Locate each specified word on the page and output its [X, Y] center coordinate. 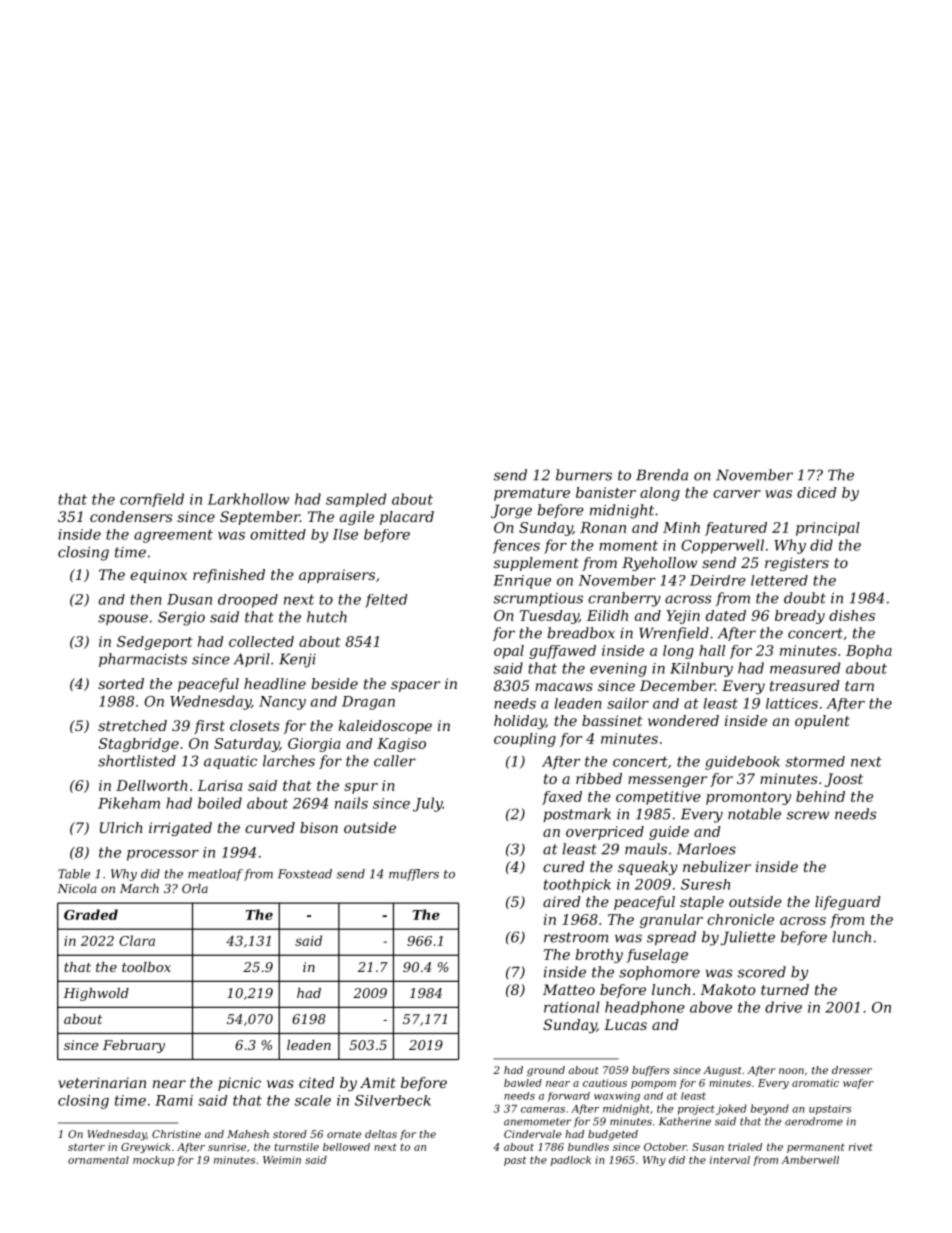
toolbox [146, 967]
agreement [173, 536]
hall [712, 650]
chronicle [740, 919]
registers [797, 564]
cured [564, 866]
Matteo [569, 989]
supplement [536, 564]
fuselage [657, 956]
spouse [123, 619]
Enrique [522, 582]
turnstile [296, 1147]
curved [270, 827]
